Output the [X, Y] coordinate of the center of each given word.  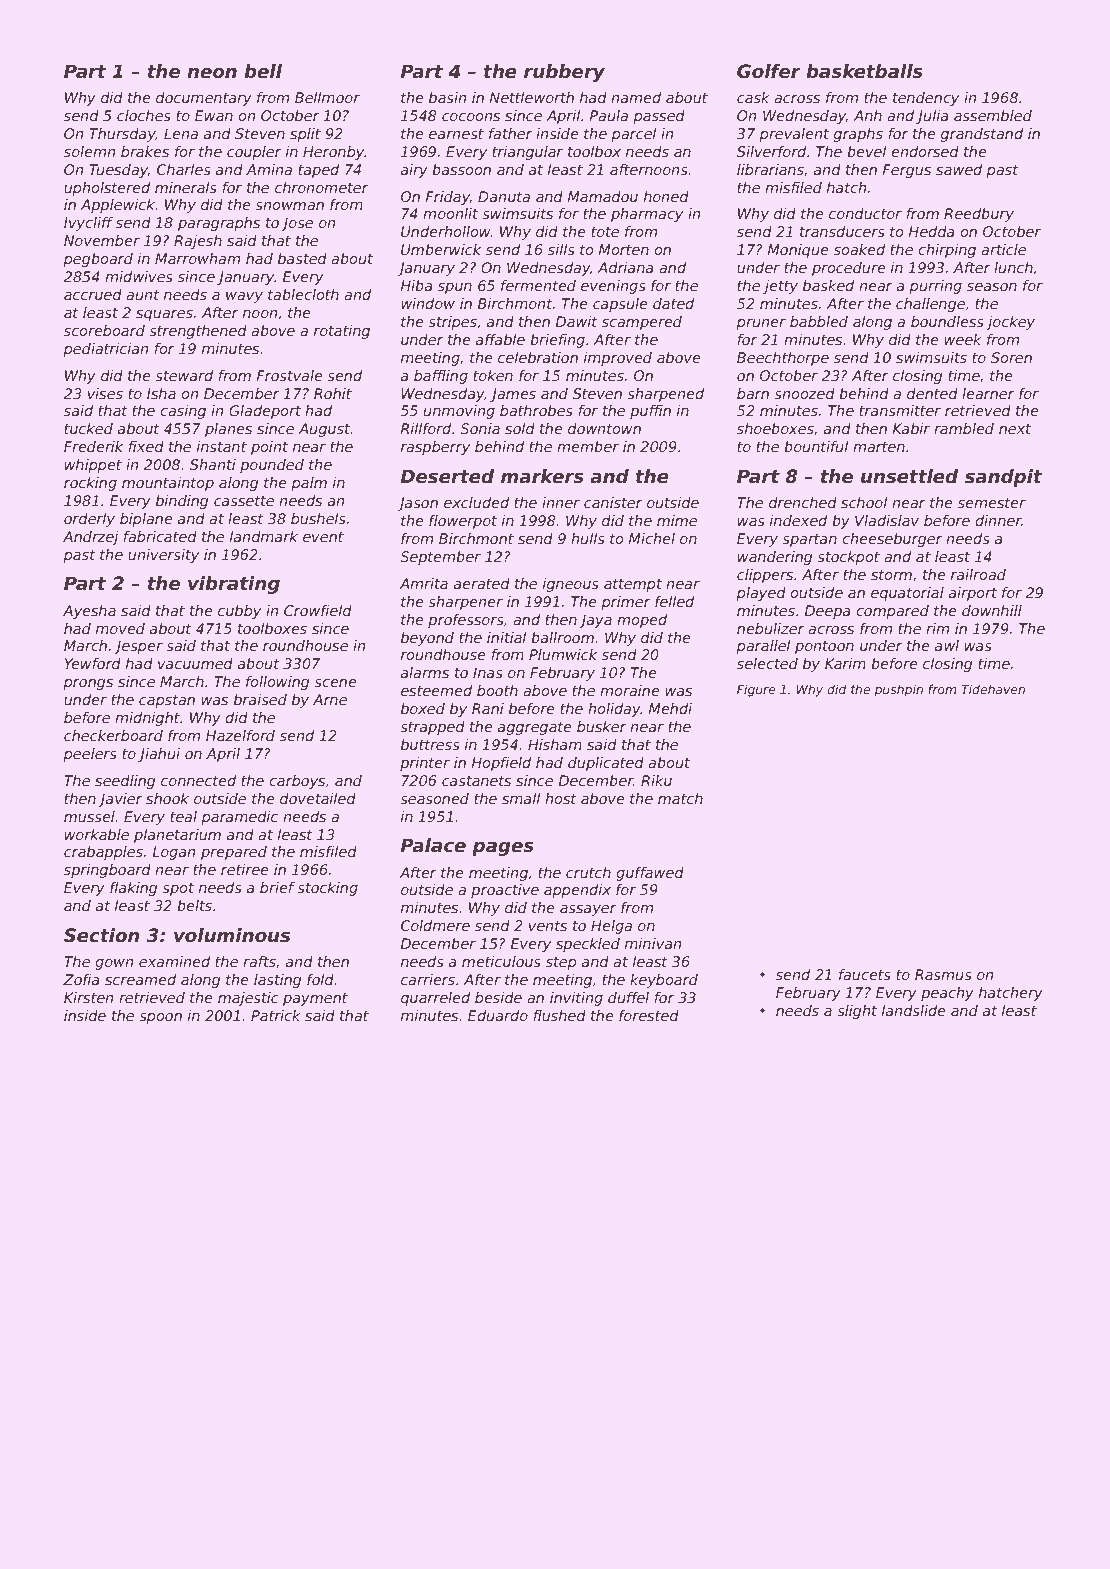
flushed [559, 1015]
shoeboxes [775, 428]
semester [992, 503]
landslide [914, 1010]
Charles [184, 169]
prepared [234, 853]
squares [164, 315]
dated [673, 303]
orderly [89, 520]
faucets [865, 974]
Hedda [931, 231]
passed [659, 117]
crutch [588, 872]
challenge [930, 305]
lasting [278, 981]
